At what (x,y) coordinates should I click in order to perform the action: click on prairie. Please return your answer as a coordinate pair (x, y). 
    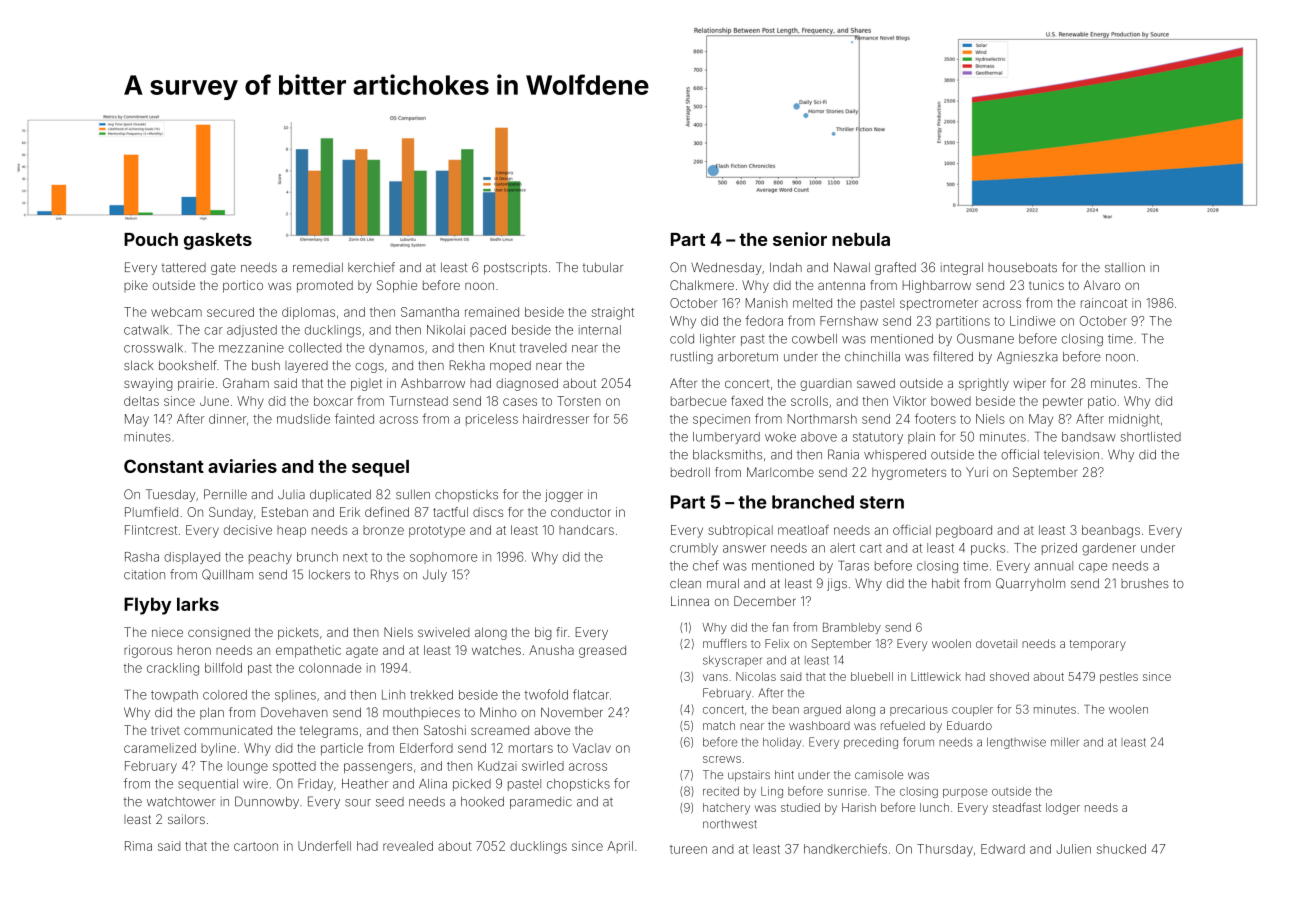
    Looking at the image, I should click on (196, 384).
